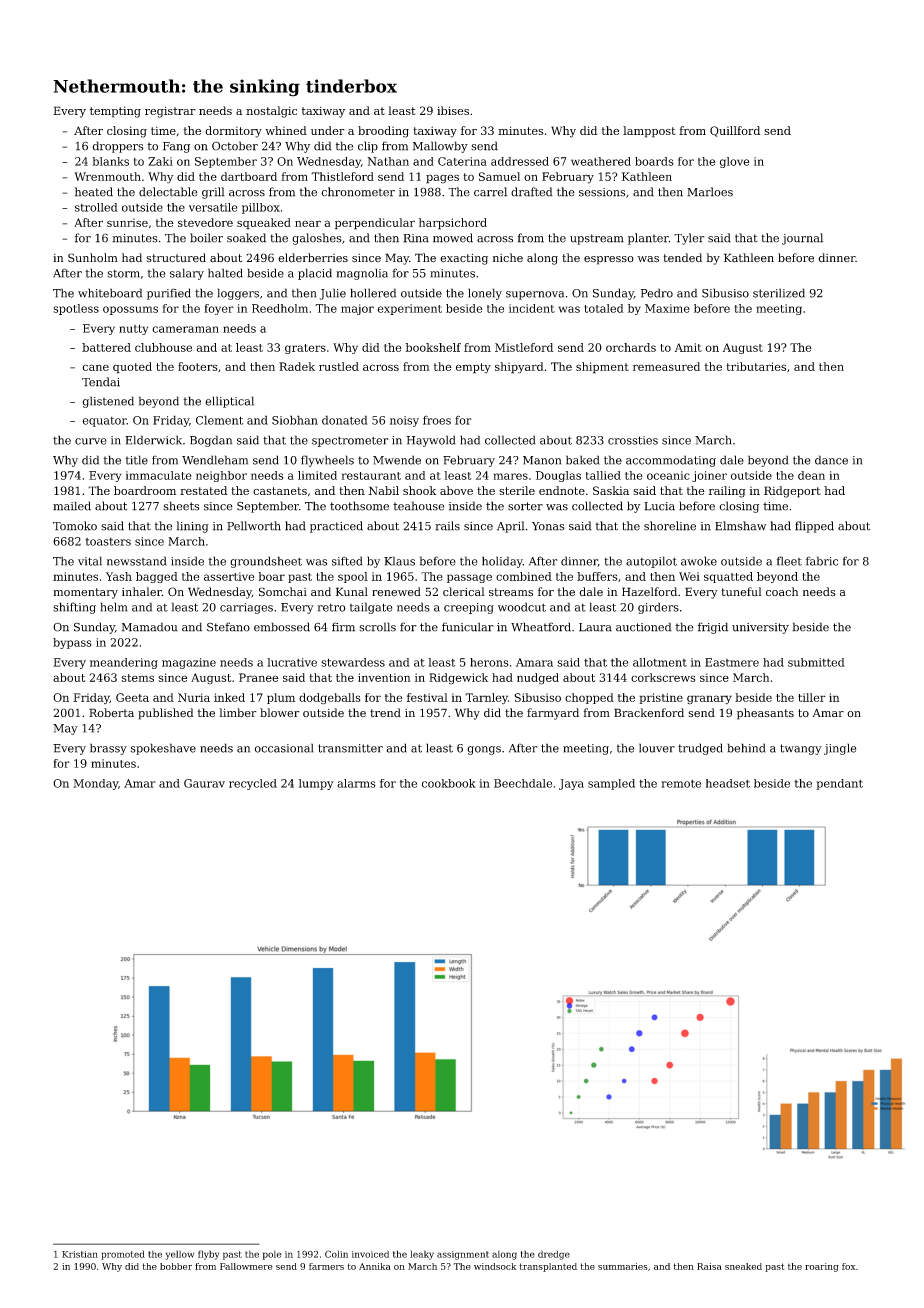 This screenshot has height=1308, width=924. What do you see at coordinates (254, 526) in the screenshot?
I see `Pellworth` at bounding box center [254, 526].
